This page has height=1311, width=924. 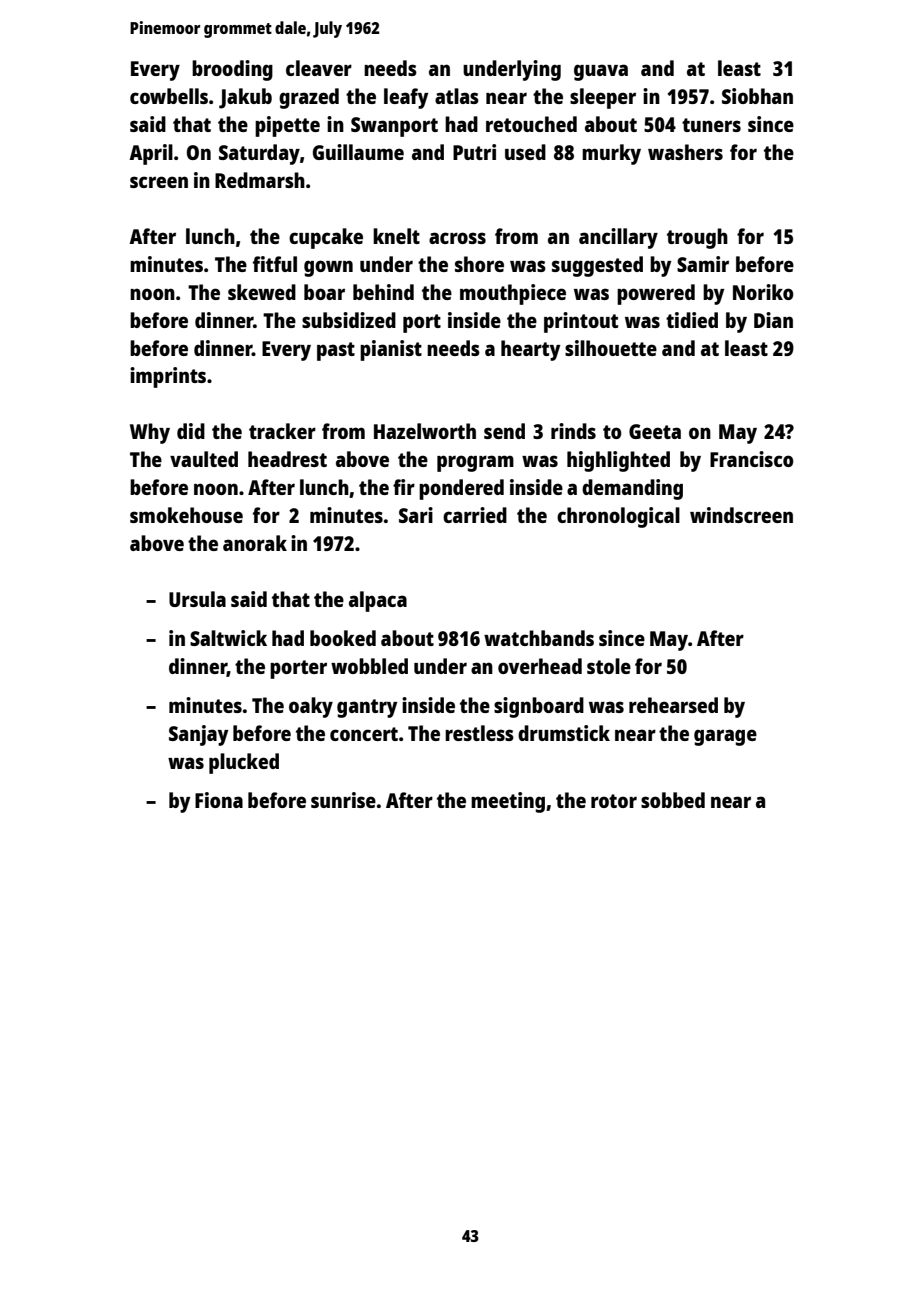 I want to click on brooding, so click(x=232, y=70).
